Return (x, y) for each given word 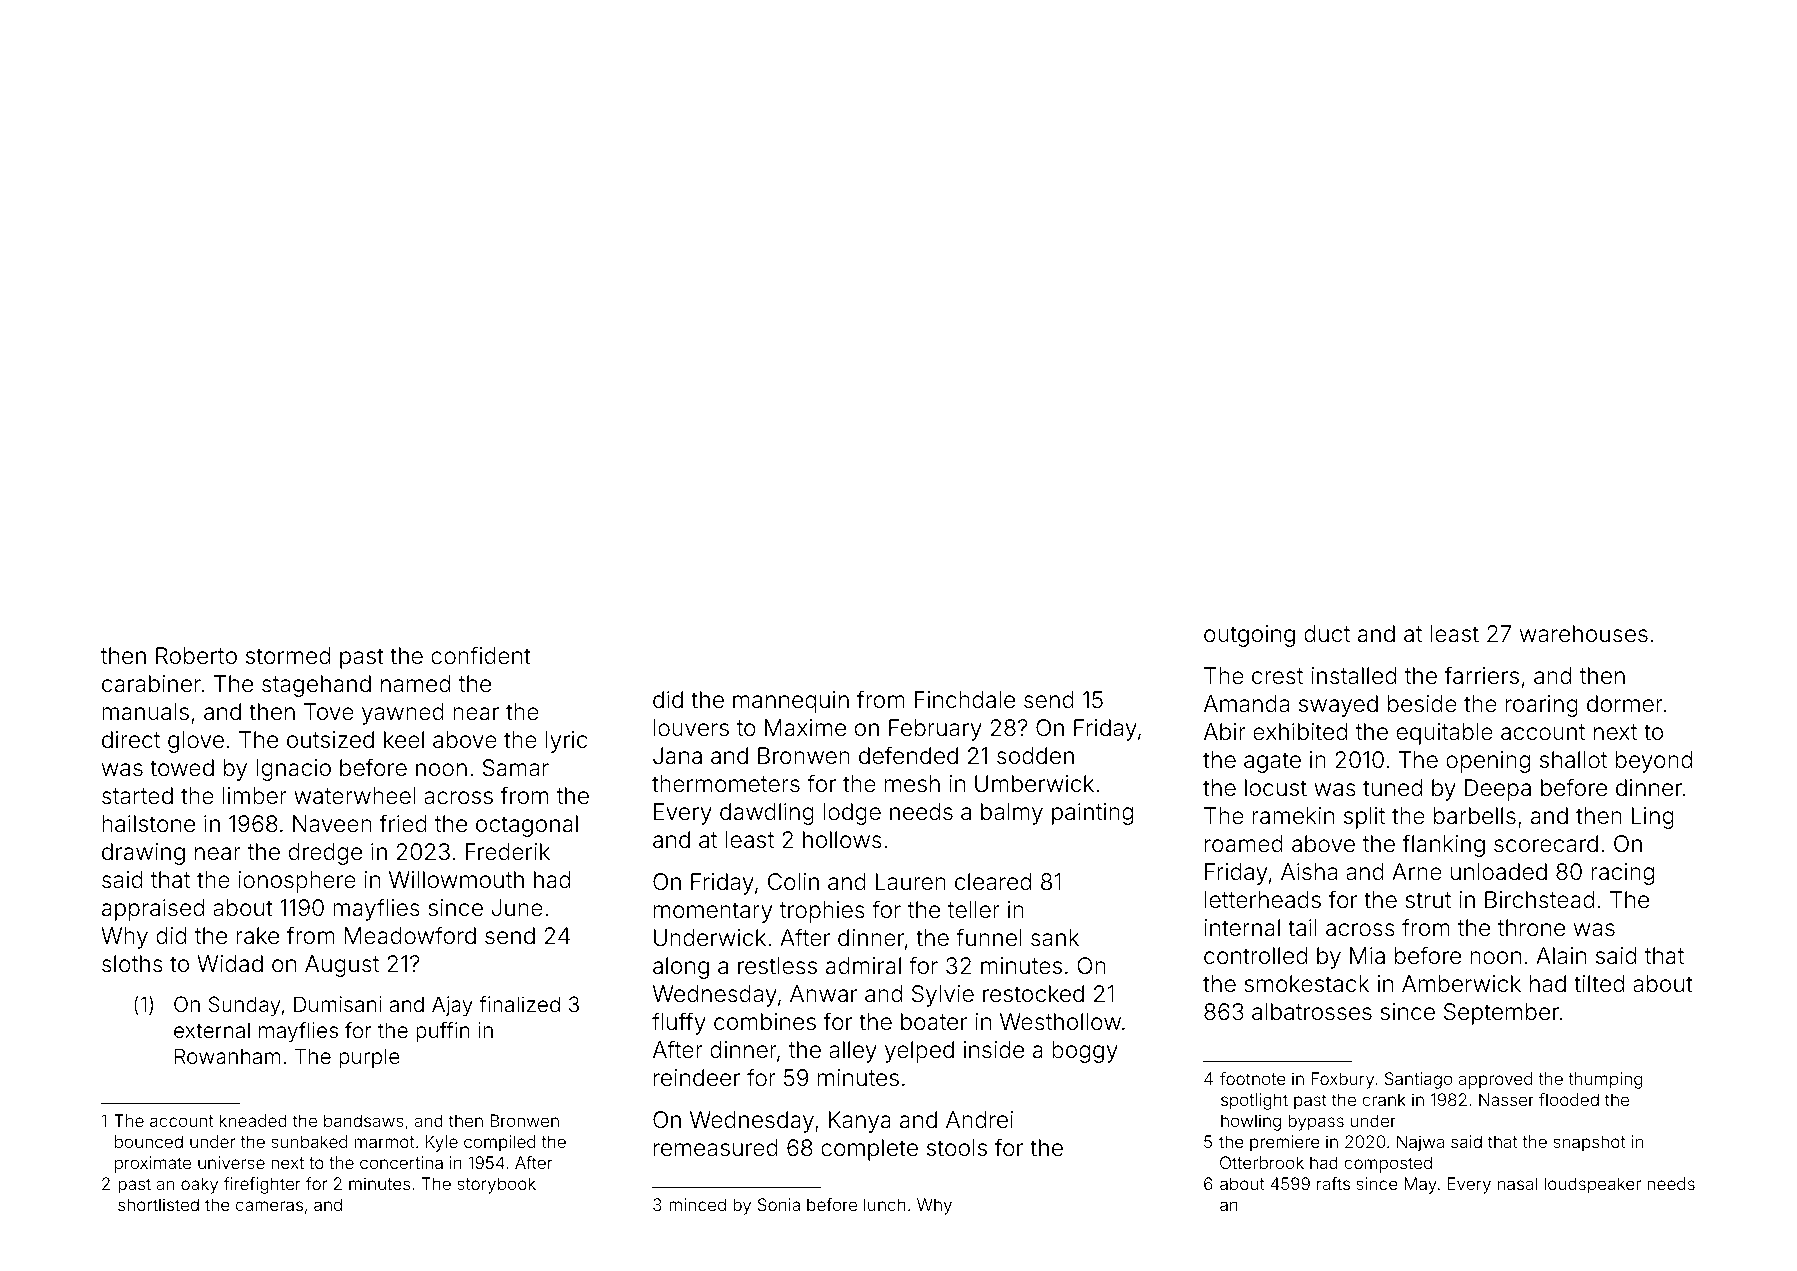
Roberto (196, 656)
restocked (1033, 994)
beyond (1654, 762)
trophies (822, 912)
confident (481, 655)
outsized (330, 740)
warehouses (1584, 634)
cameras (269, 1206)
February (935, 730)
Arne (1417, 872)
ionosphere (297, 882)
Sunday (244, 1006)
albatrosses (1312, 1012)
